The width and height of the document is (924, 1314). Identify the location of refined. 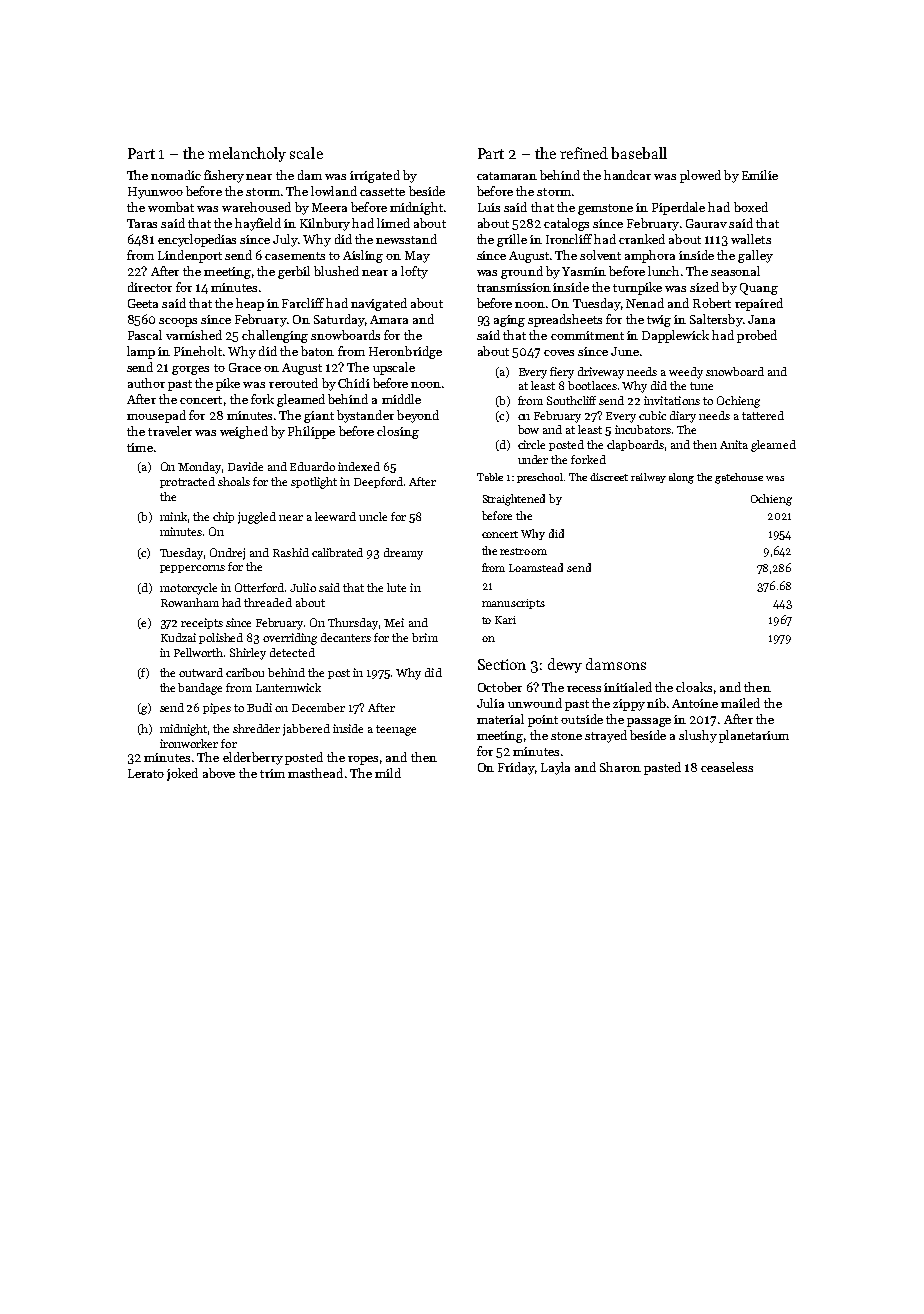
(584, 153).
